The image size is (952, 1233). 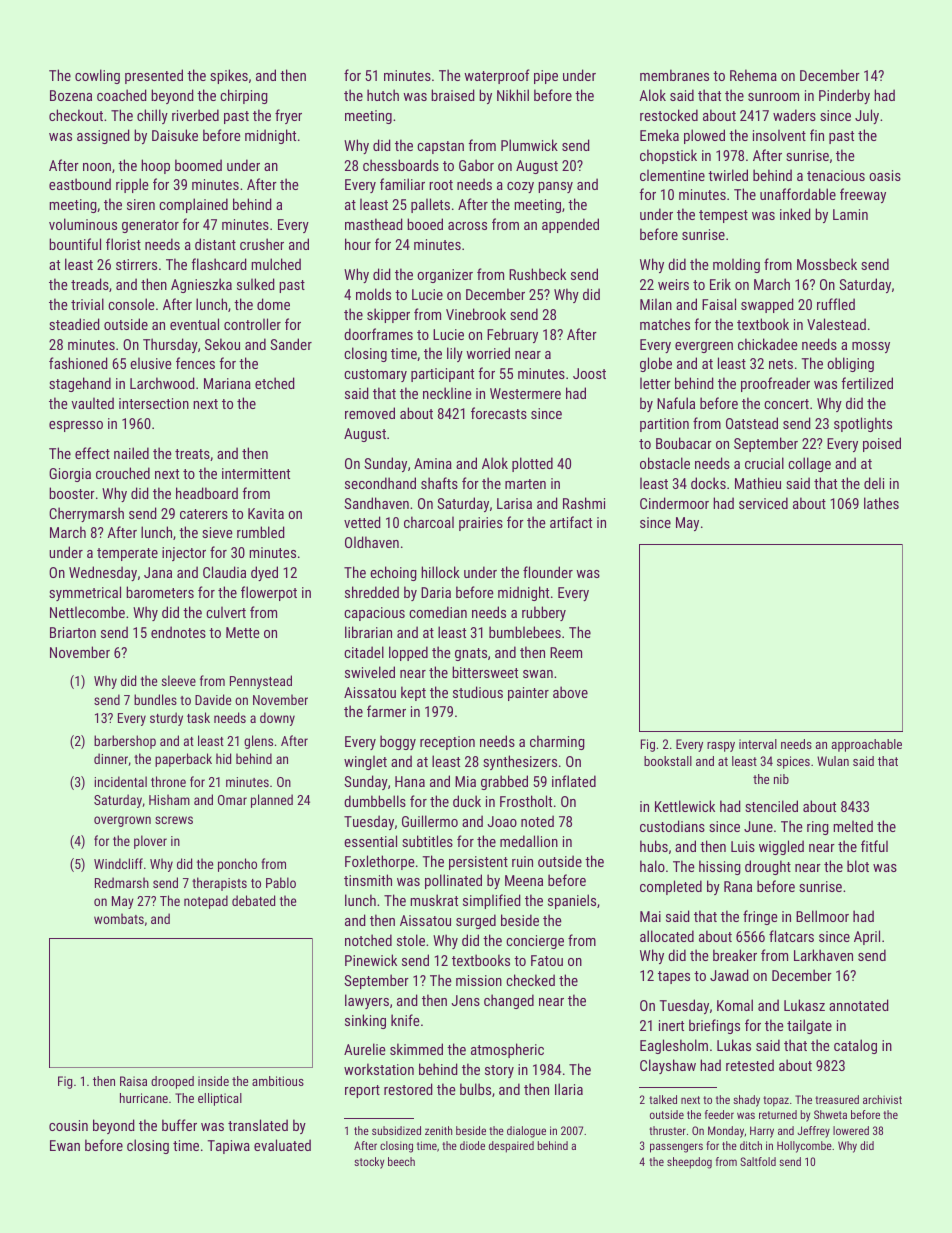 What do you see at coordinates (92, 453) in the image?
I see `effect` at bounding box center [92, 453].
